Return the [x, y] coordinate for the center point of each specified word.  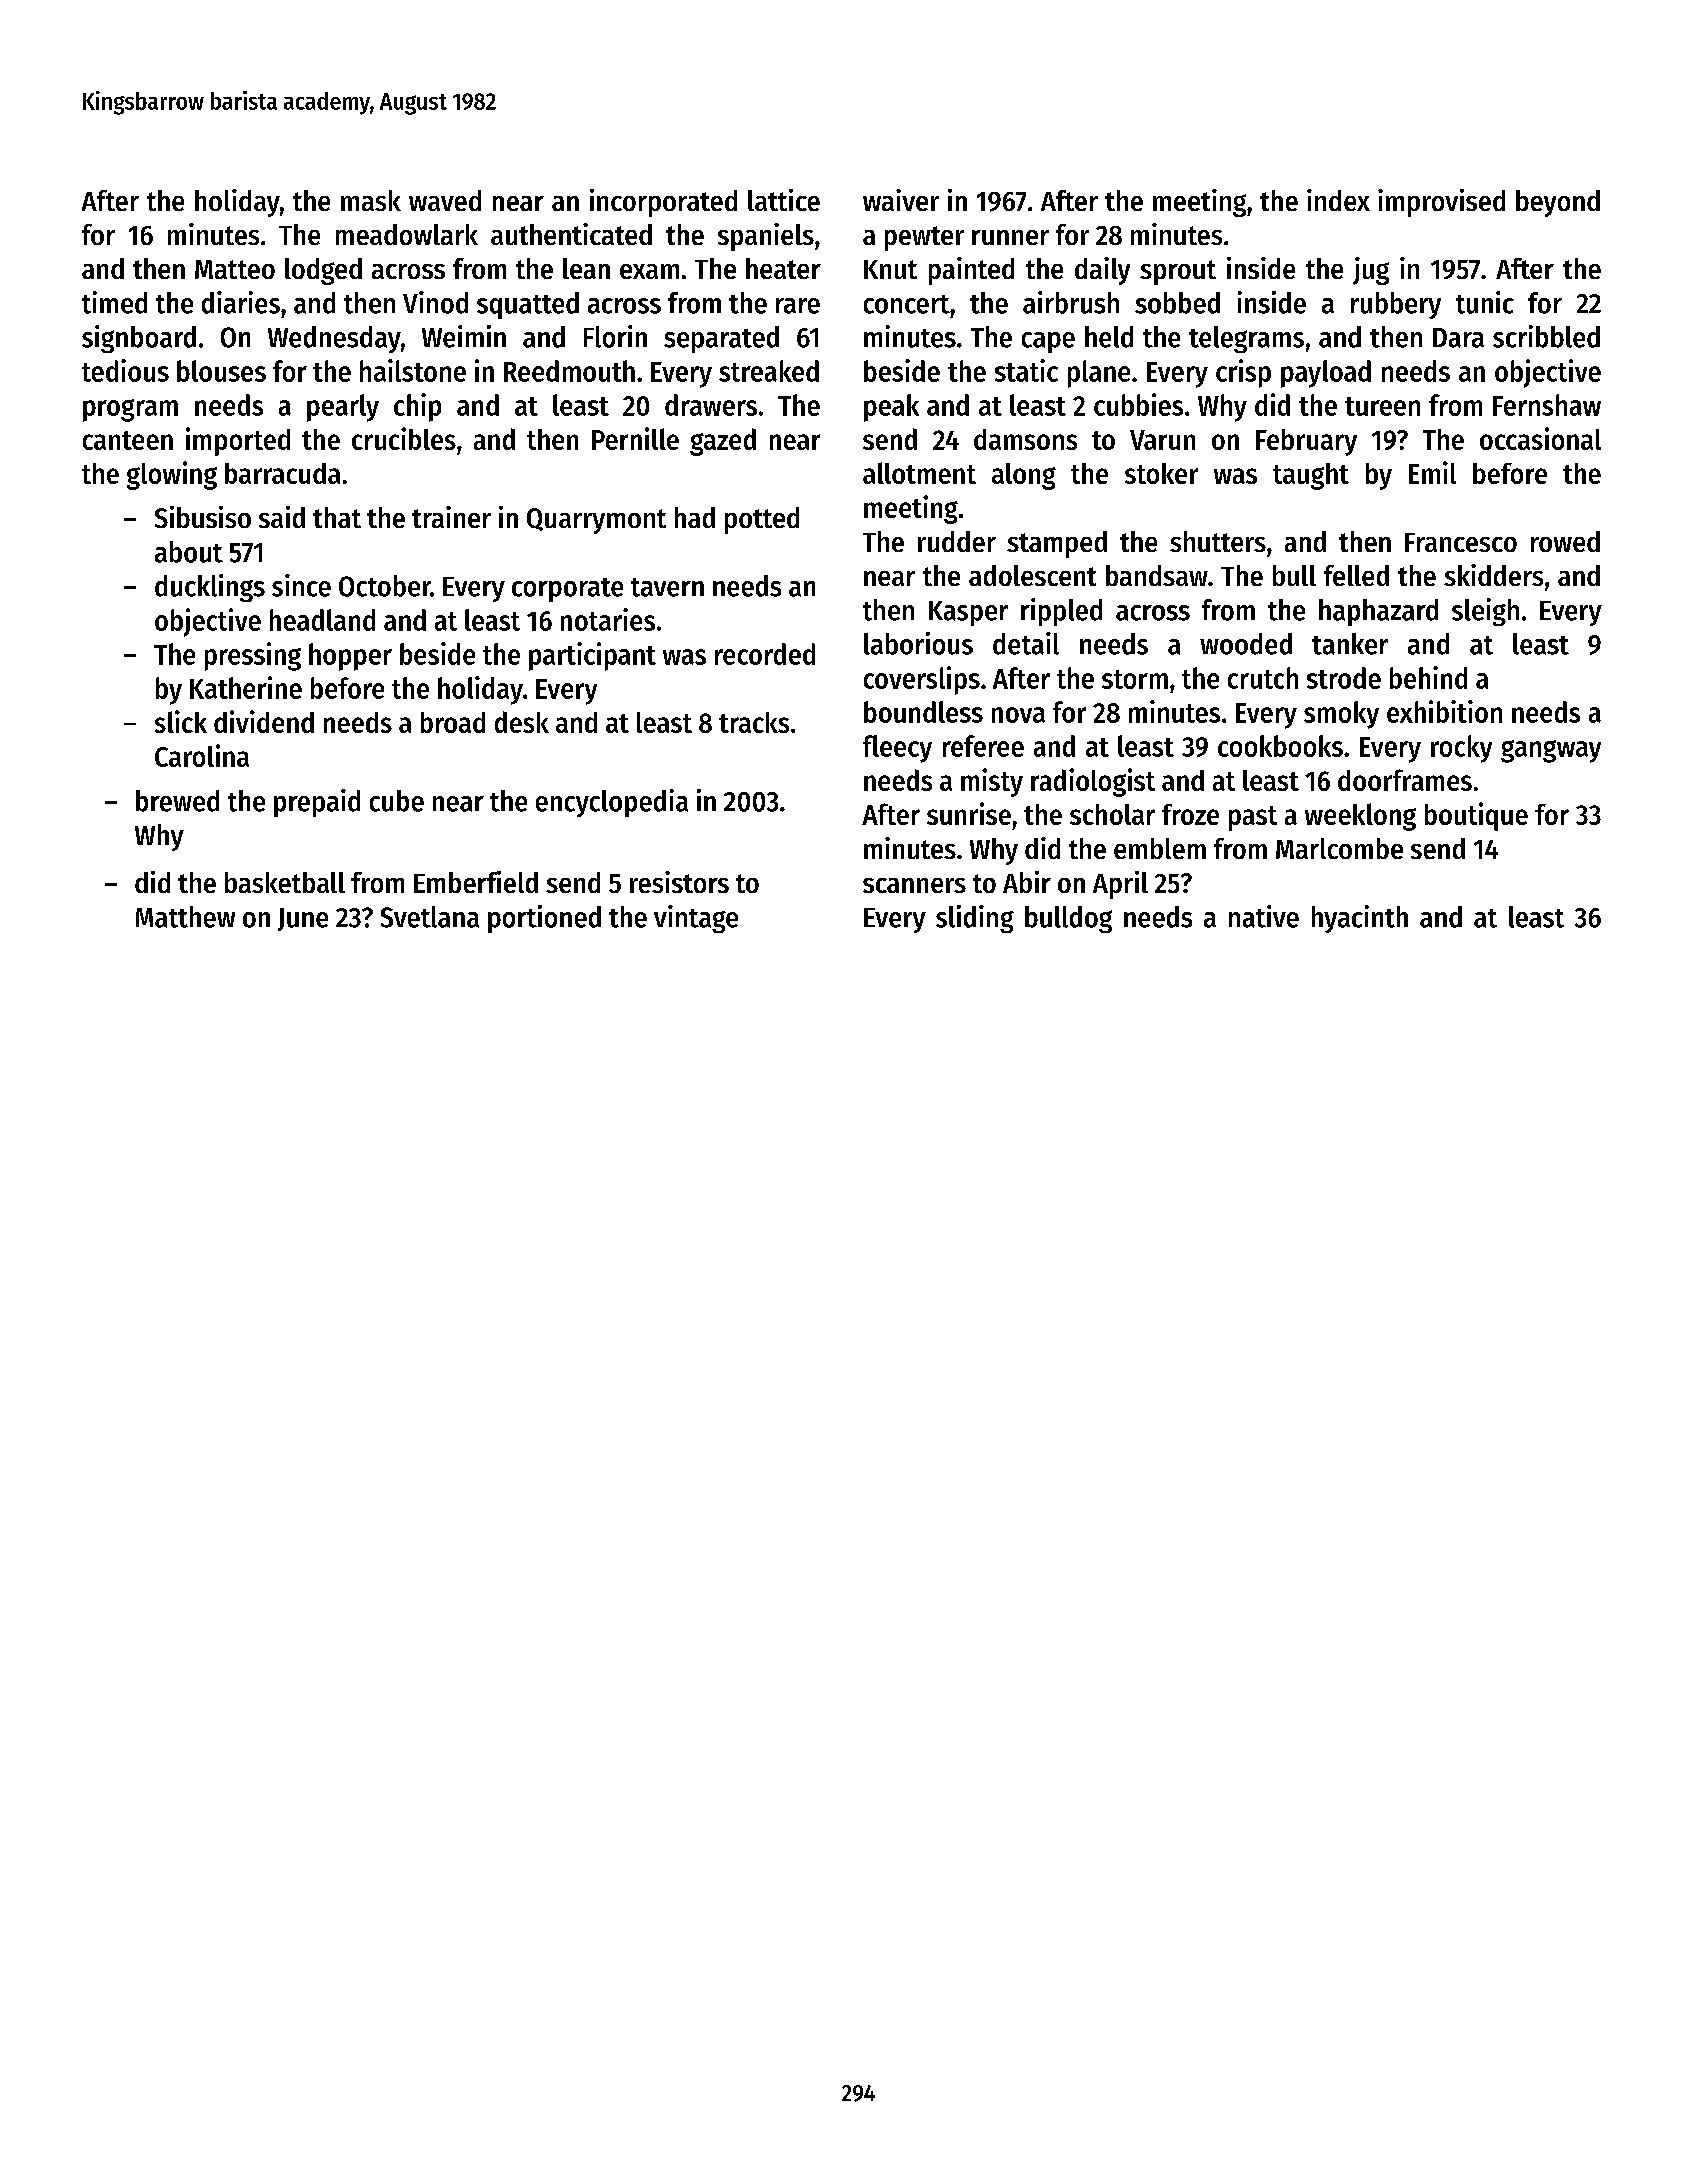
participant [592, 656]
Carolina [202, 755]
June [303, 919]
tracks [754, 722]
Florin [615, 336]
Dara [1458, 338]
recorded [765, 654]
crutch [1263, 678]
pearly [343, 408]
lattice [784, 200]
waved [445, 200]
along [1024, 476]
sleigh [1485, 612]
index [1338, 200]
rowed [1565, 541]
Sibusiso [203, 517]
